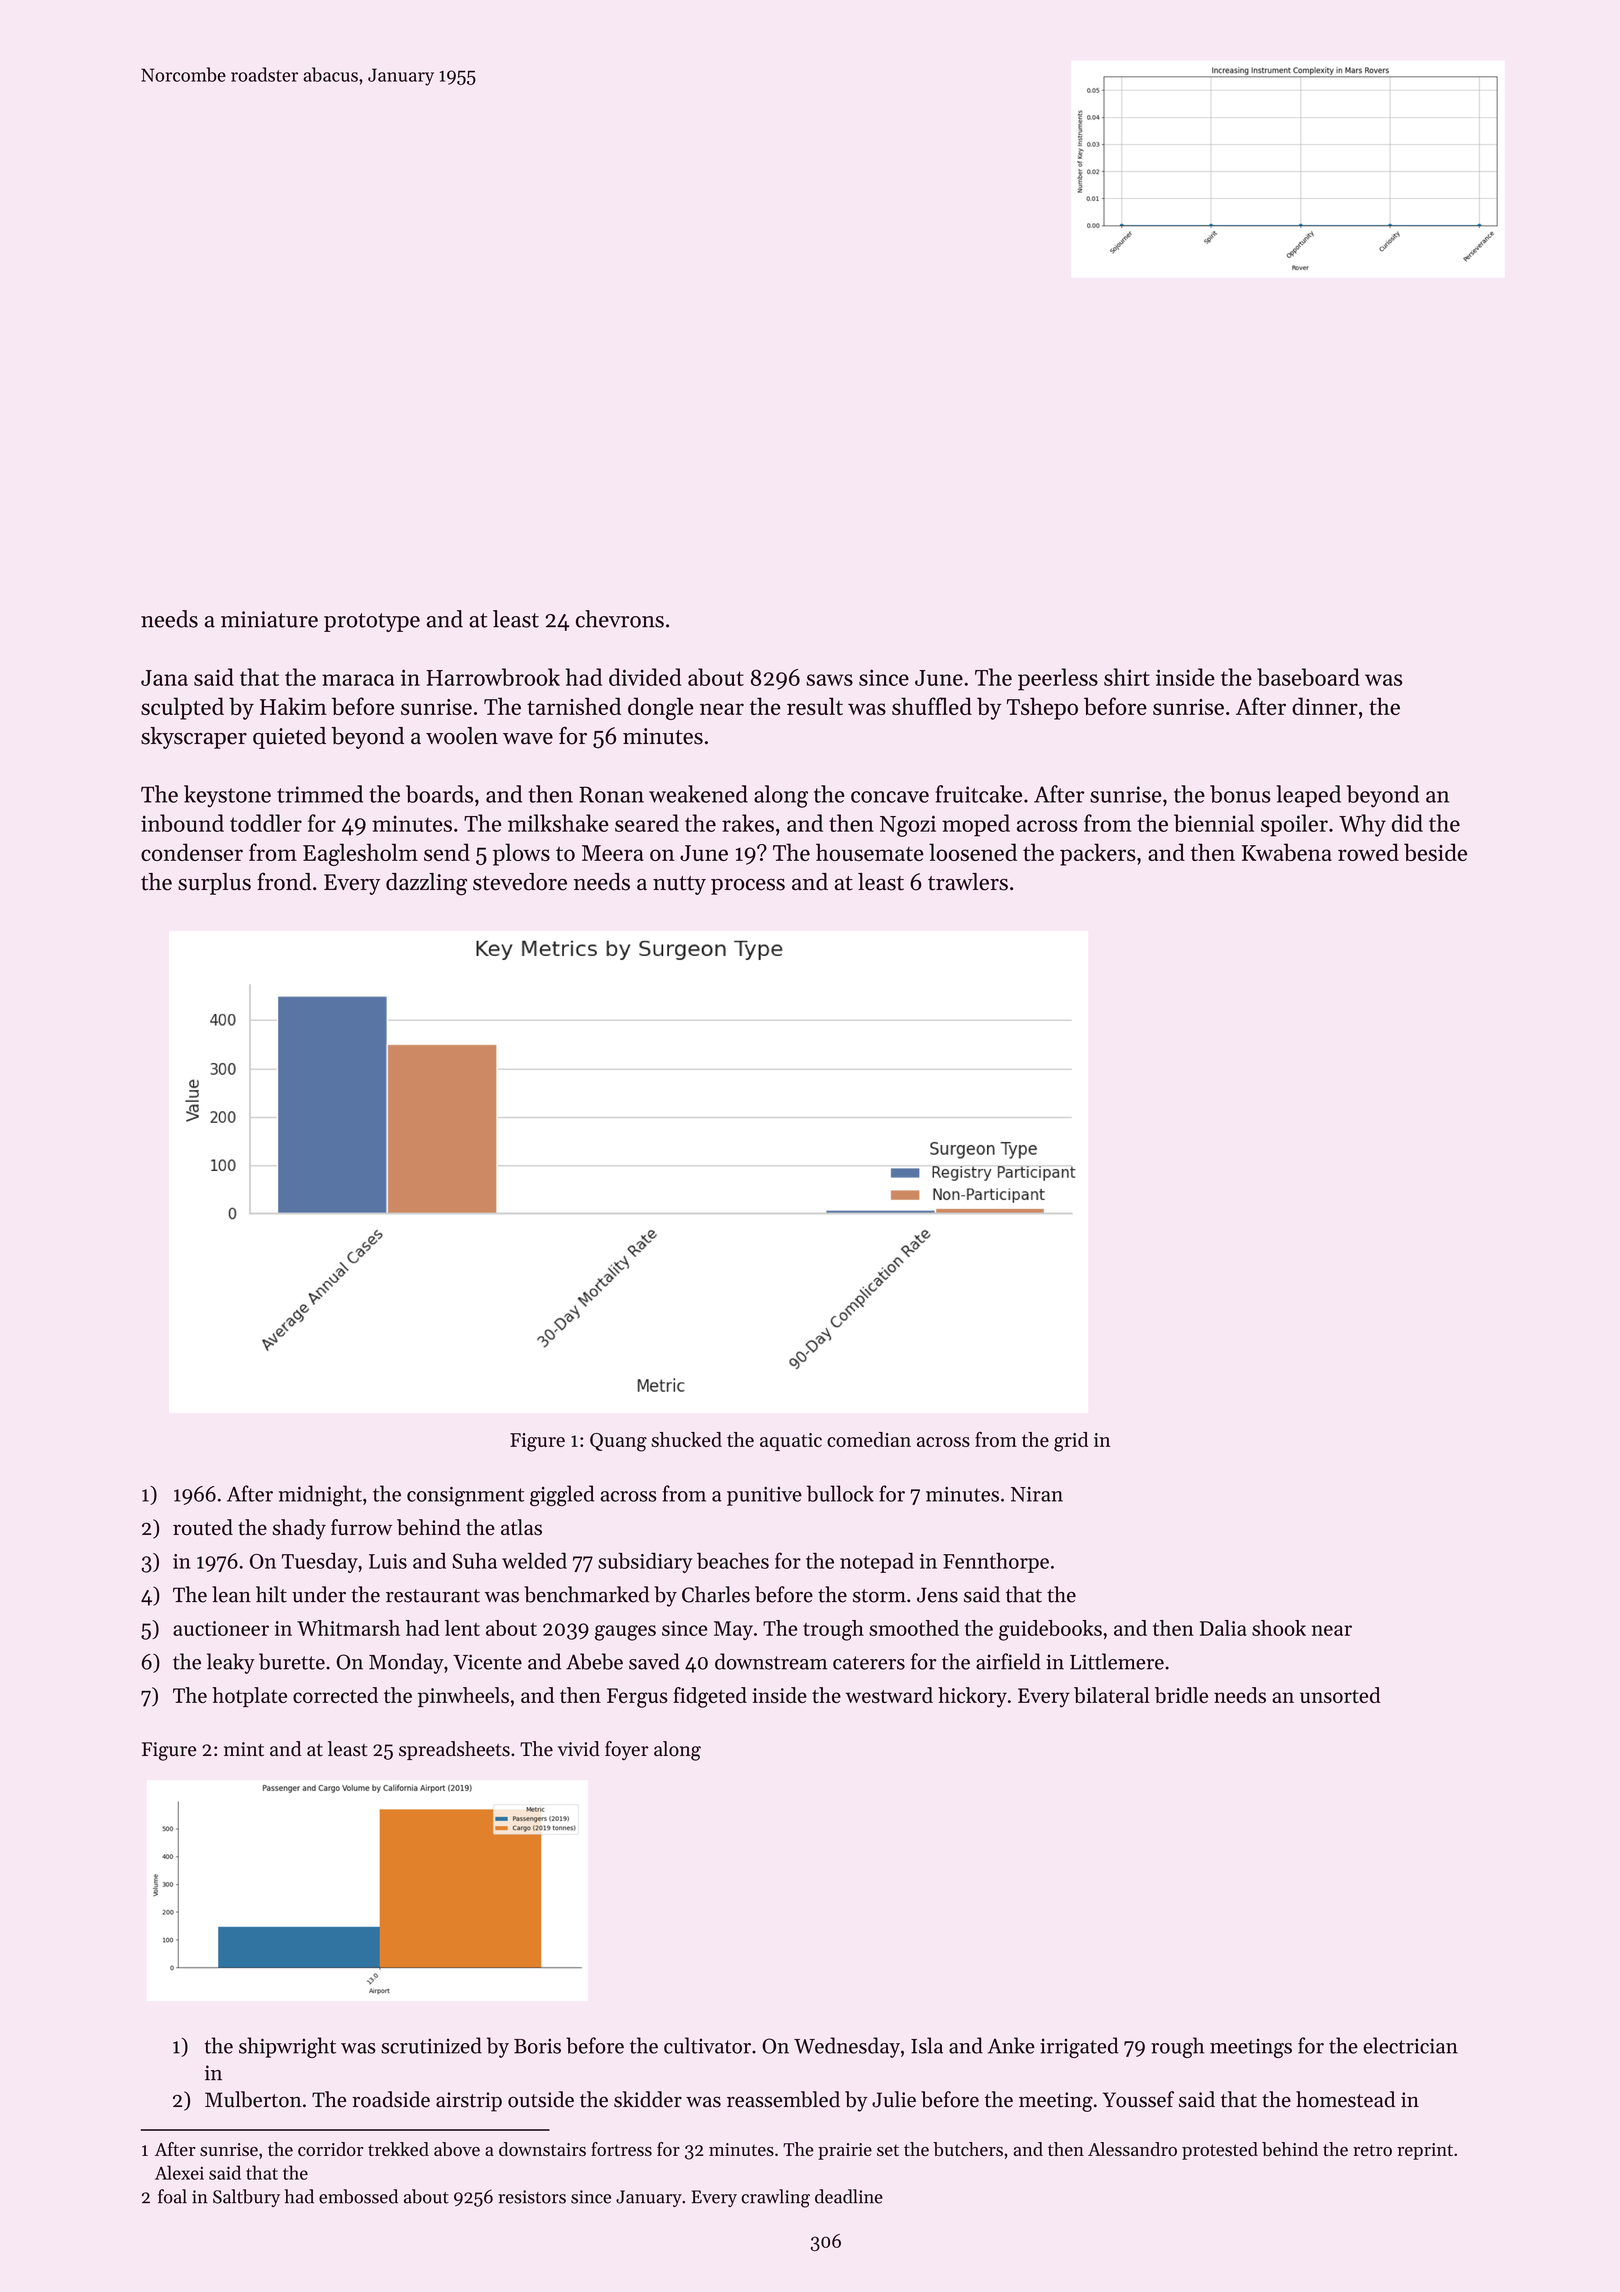 Image resolution: width=1620 pixels, height=2292 pixels. Describe the element at coordinates (1098, 854) in the screenshot. I see `packers` at that location.
